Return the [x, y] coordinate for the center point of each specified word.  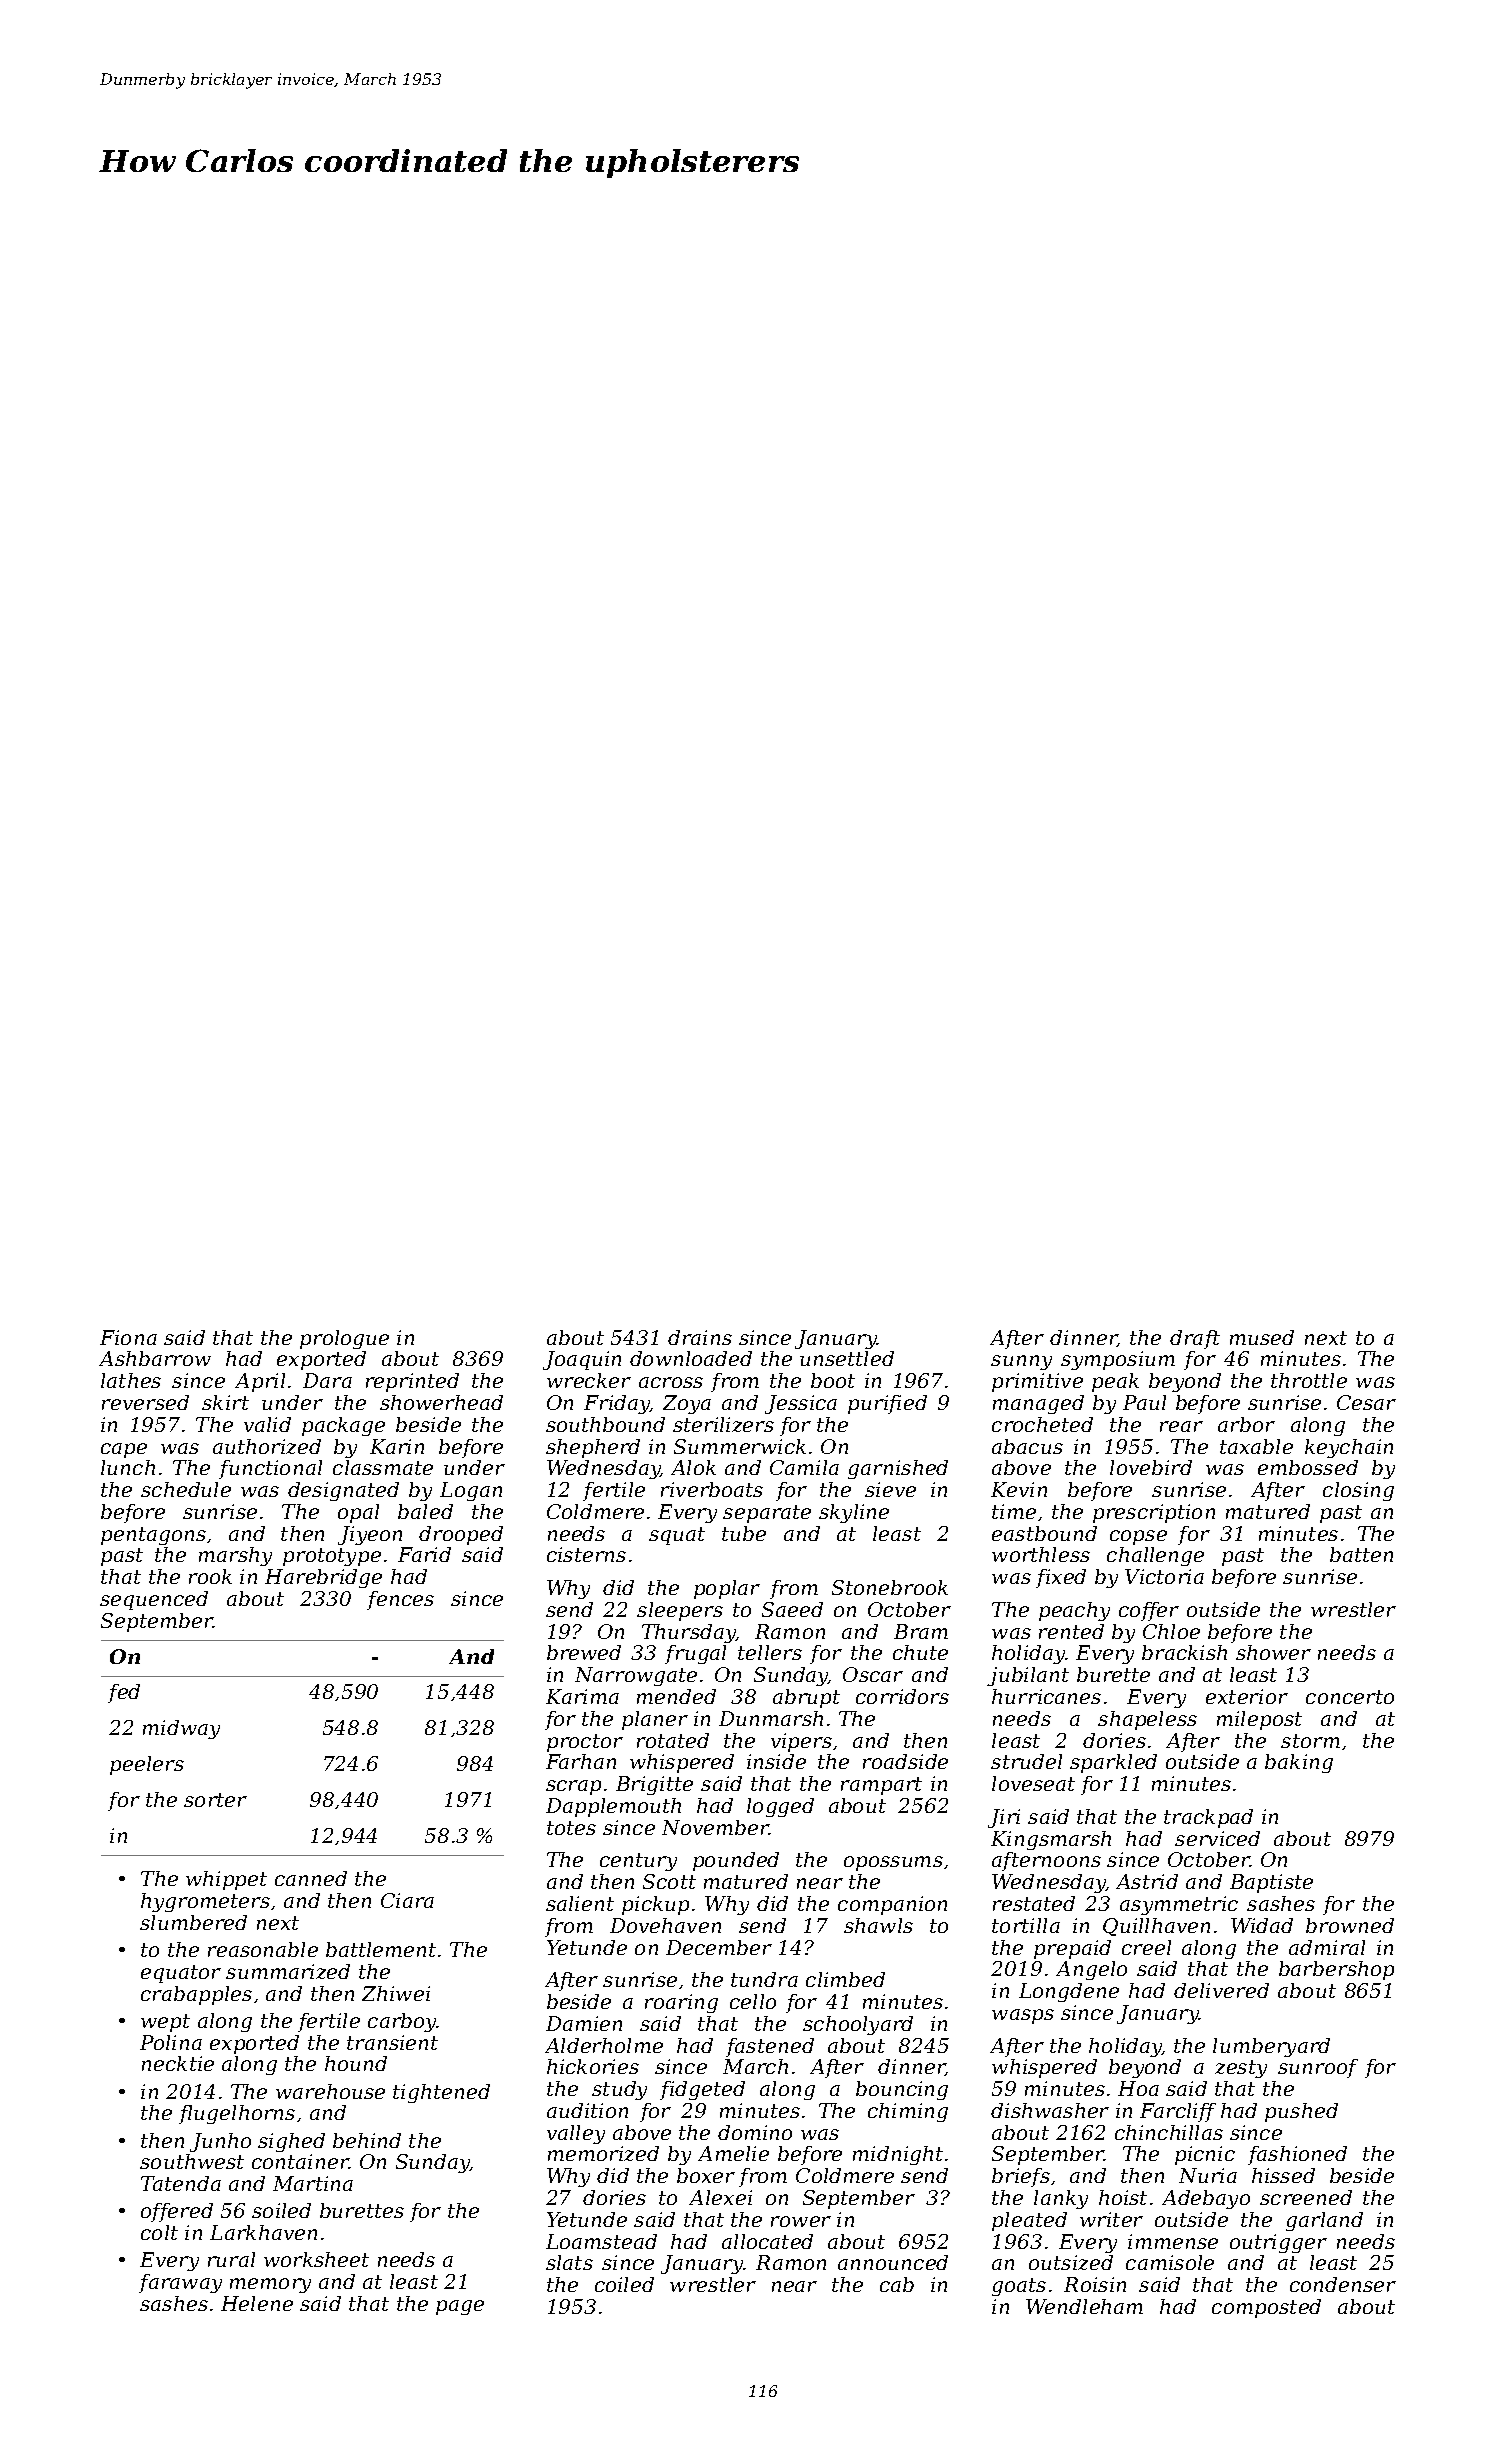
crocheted [1042, 1424]
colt [159, 2232]
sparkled [1113, 1763]
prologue [344, 1339]
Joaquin [582, 1360]
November [716, 1827]
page [460, 2307]
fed [124, 1693]
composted [1266, 2308]
